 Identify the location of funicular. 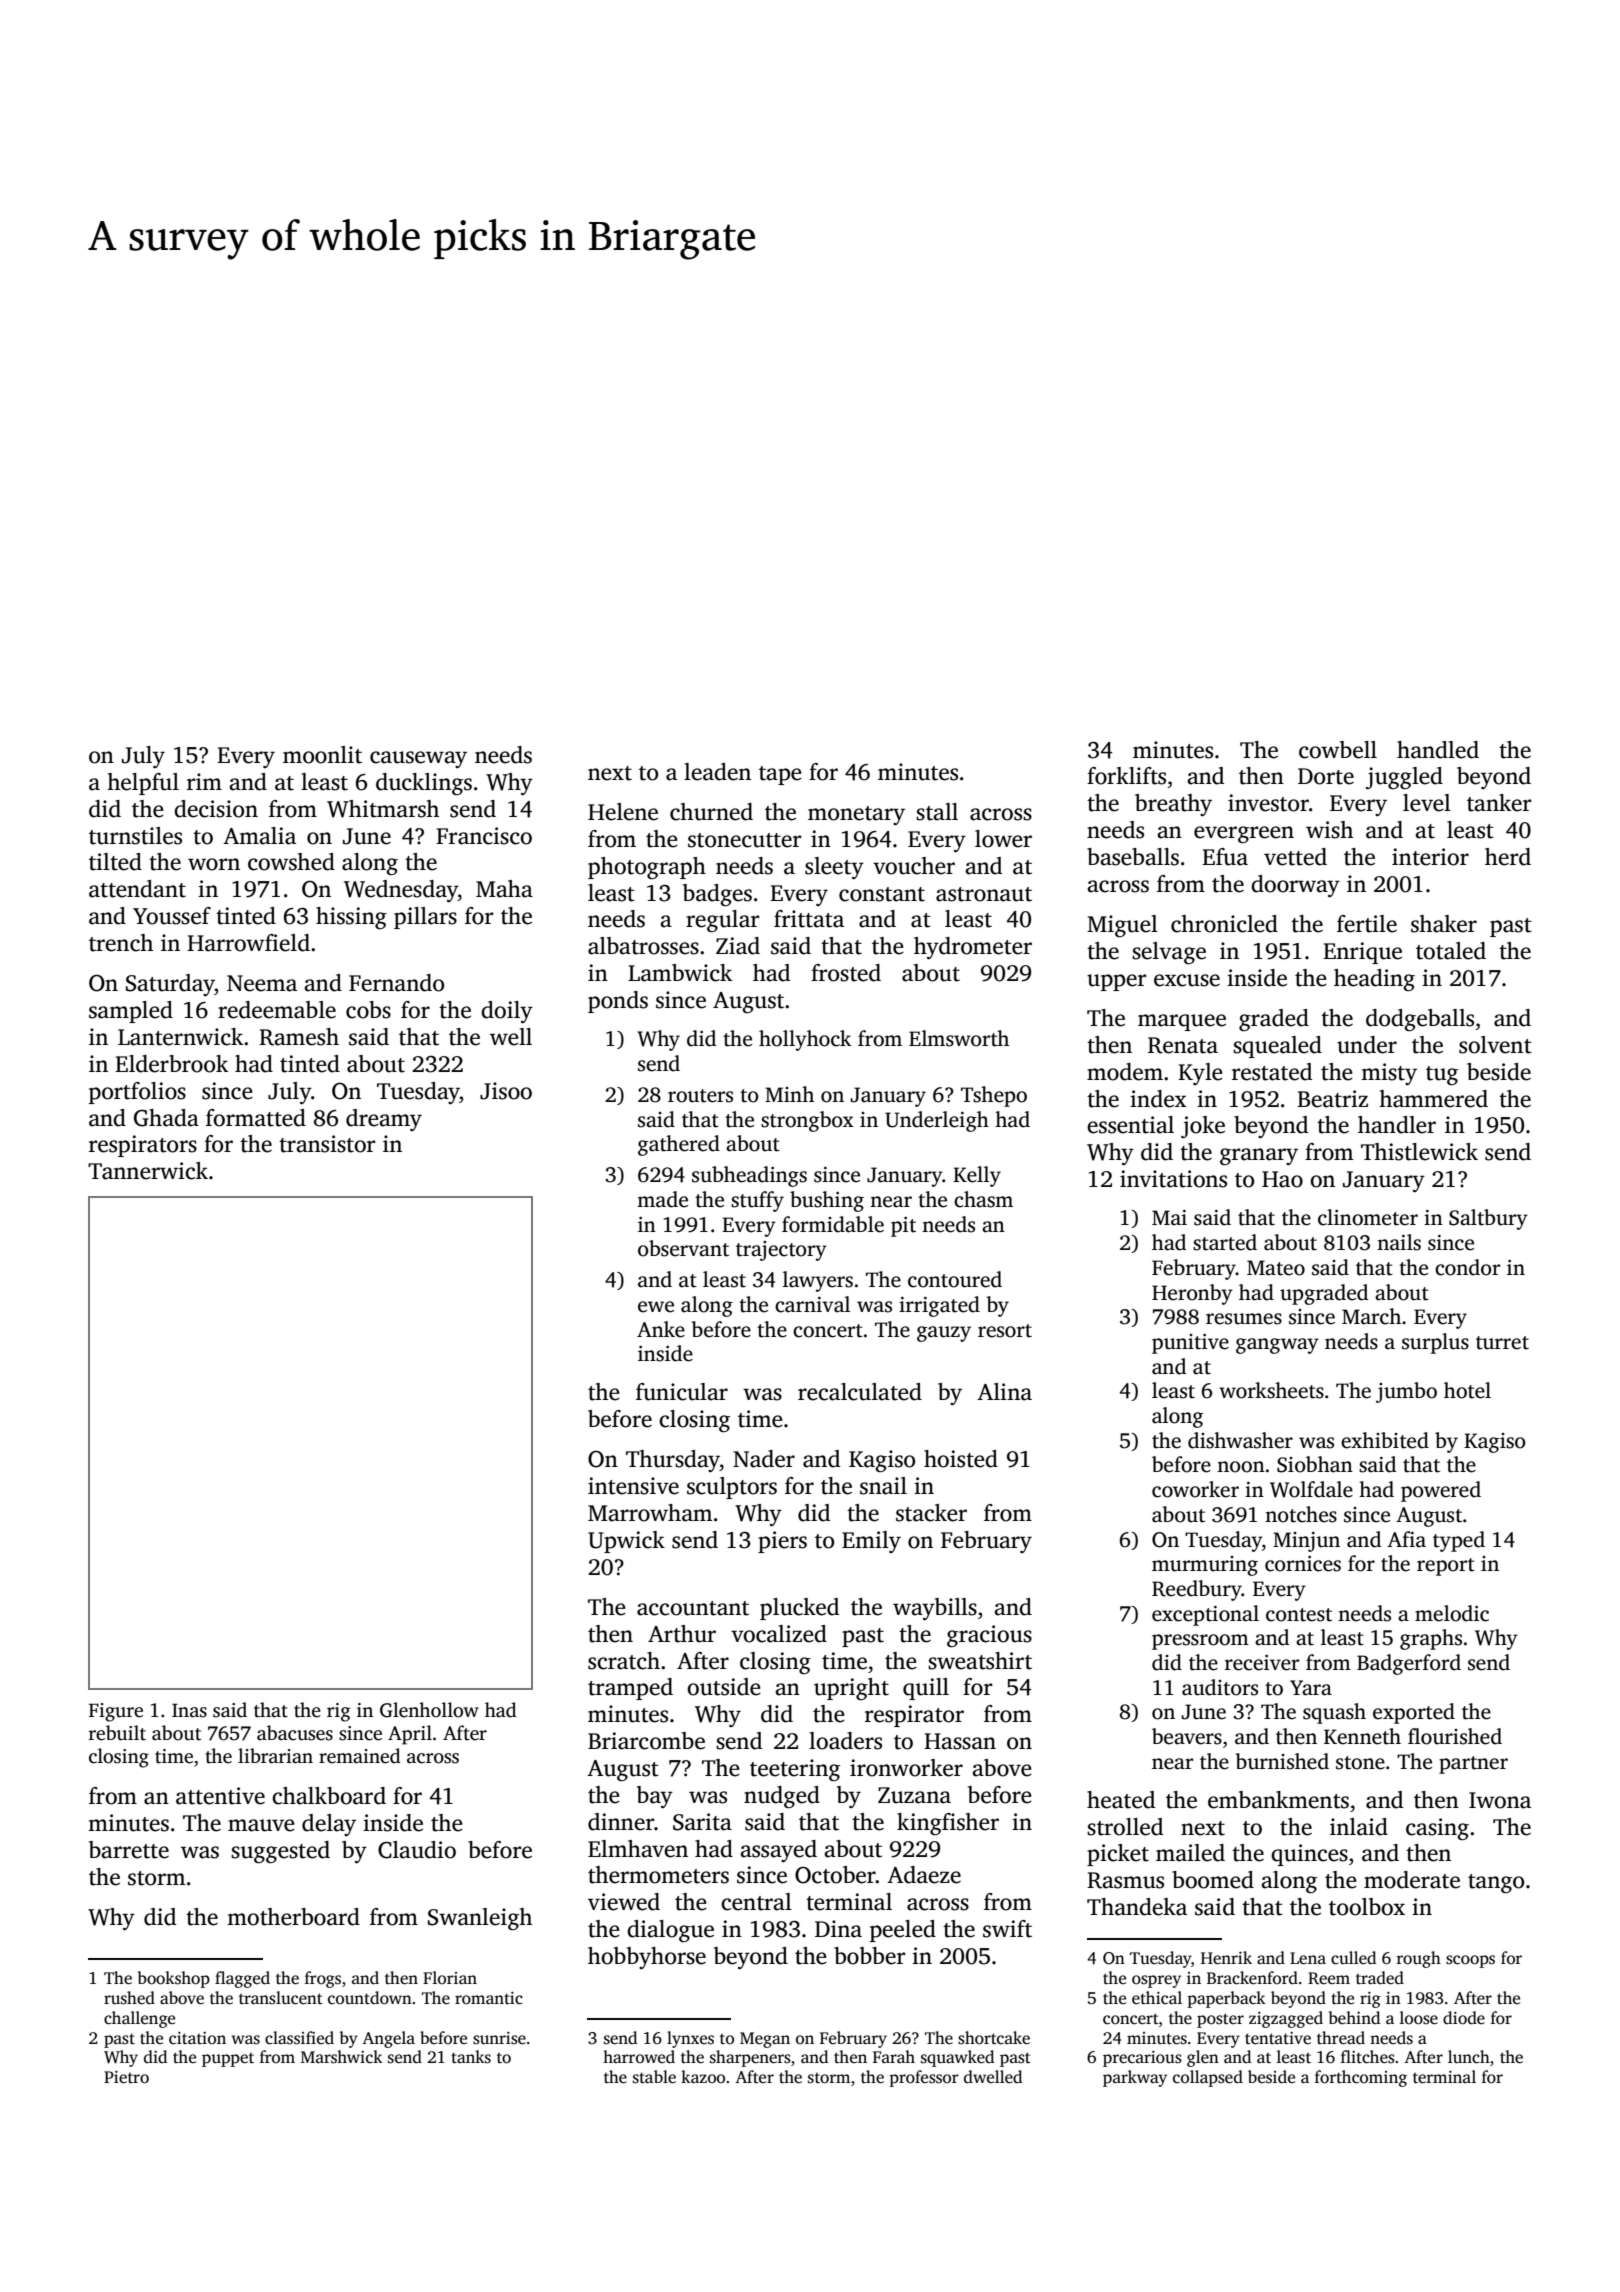
(682, 1392).
